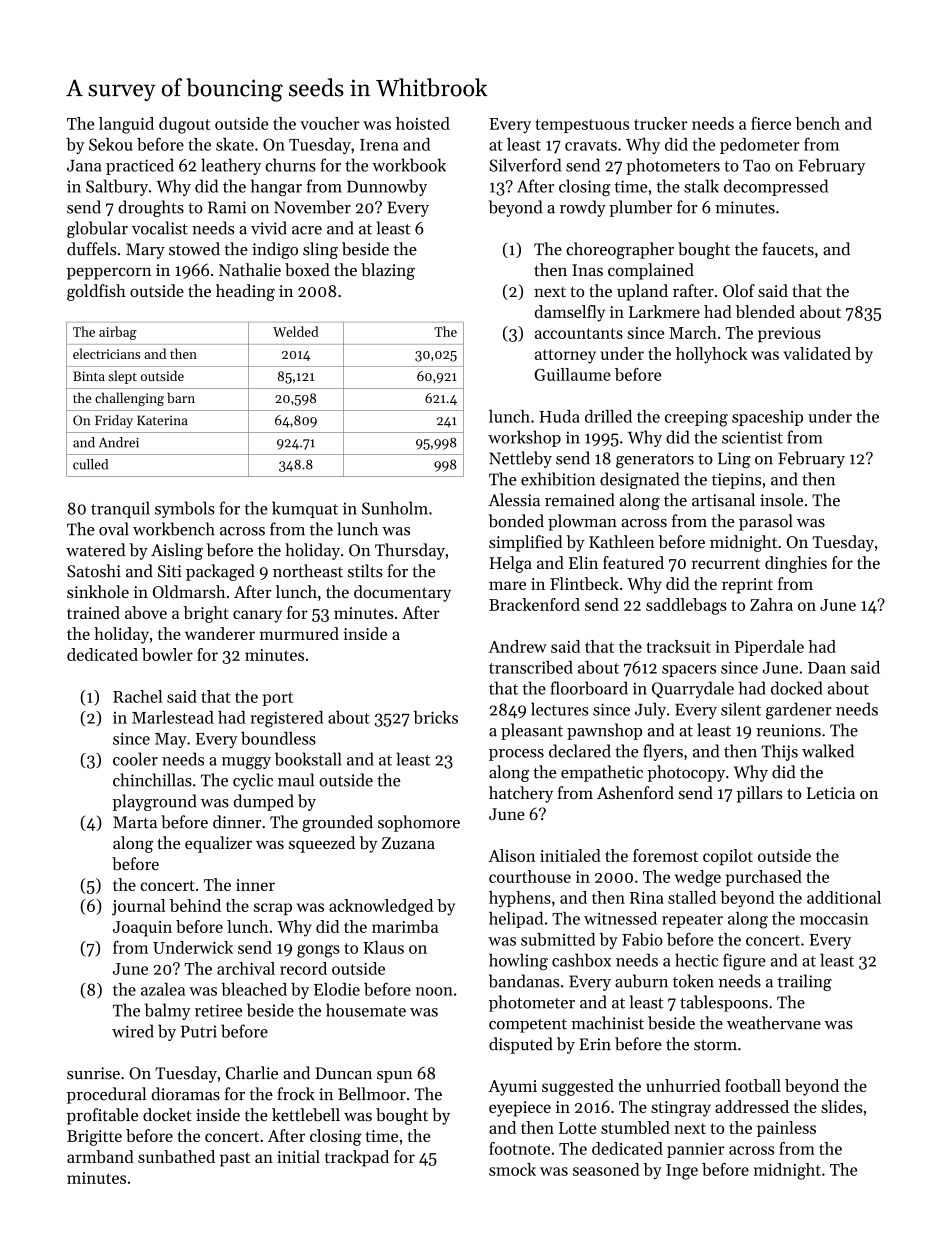 The image size is (952, 1233). Describe the element at coordinates (278, 699) in the document. I see `port` at that location.
